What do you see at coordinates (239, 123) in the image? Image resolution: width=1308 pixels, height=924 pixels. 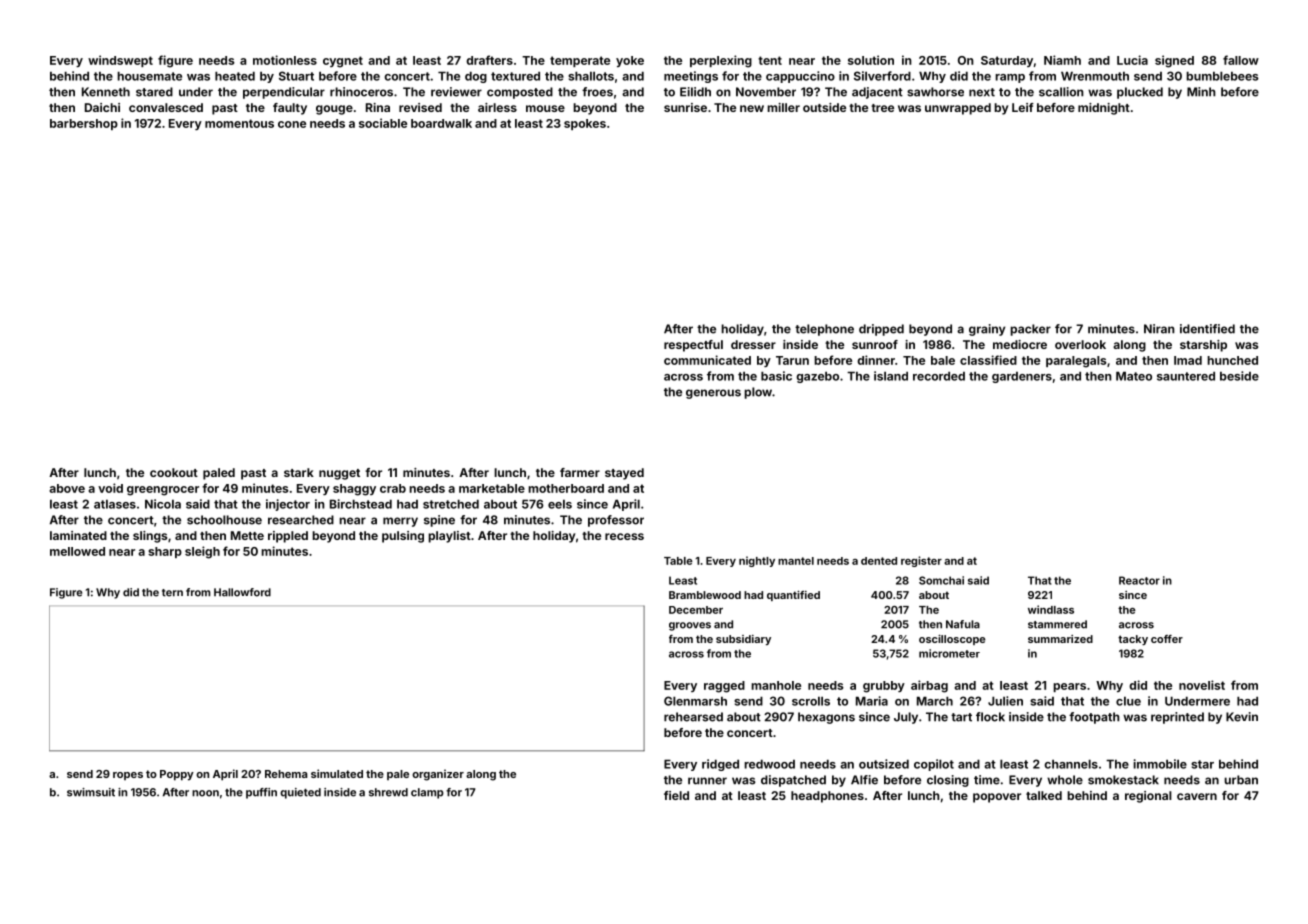 I see `momentous` at bounding box center [239, 123].
